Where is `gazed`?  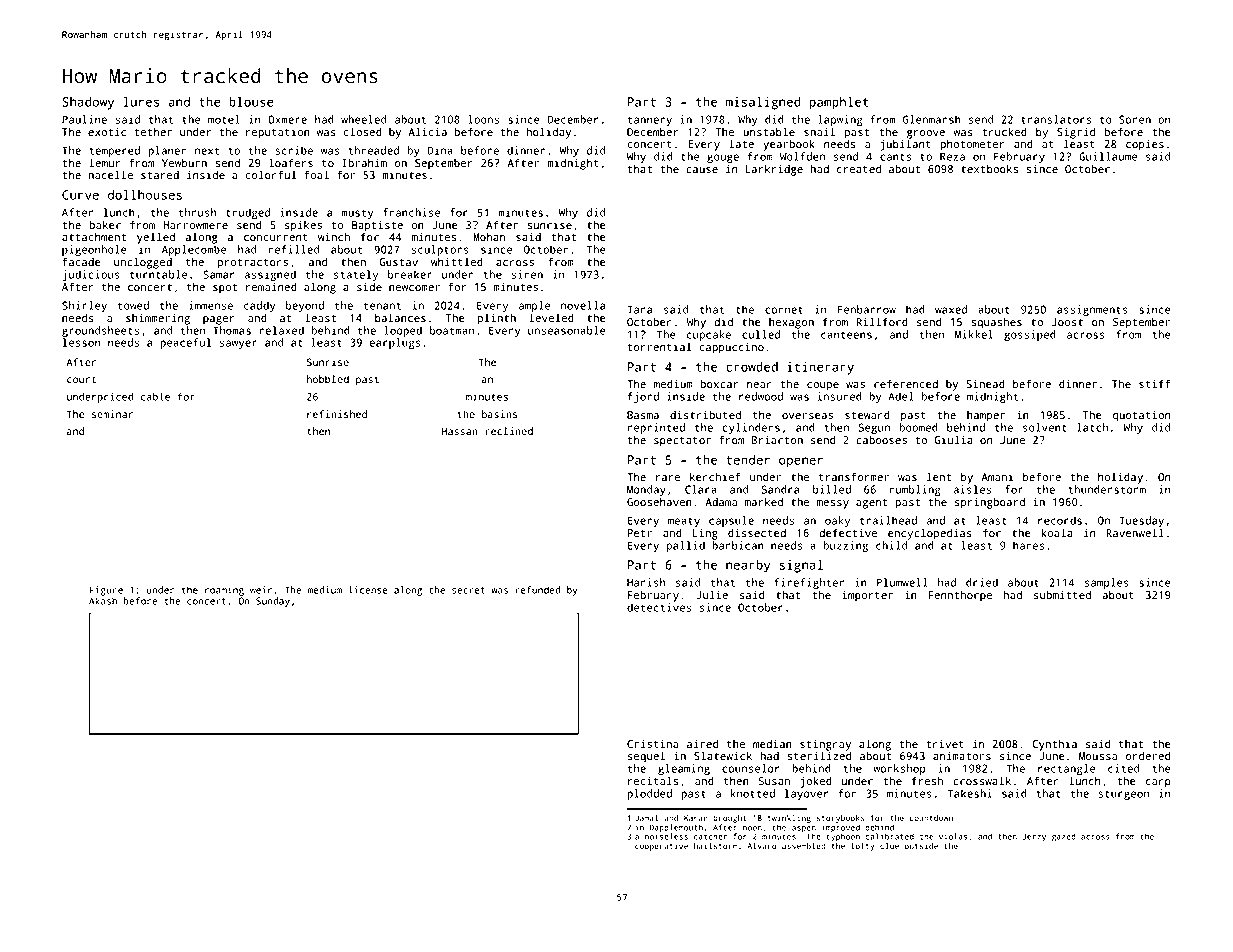 gazed is located at coordinates (1064, 837).
